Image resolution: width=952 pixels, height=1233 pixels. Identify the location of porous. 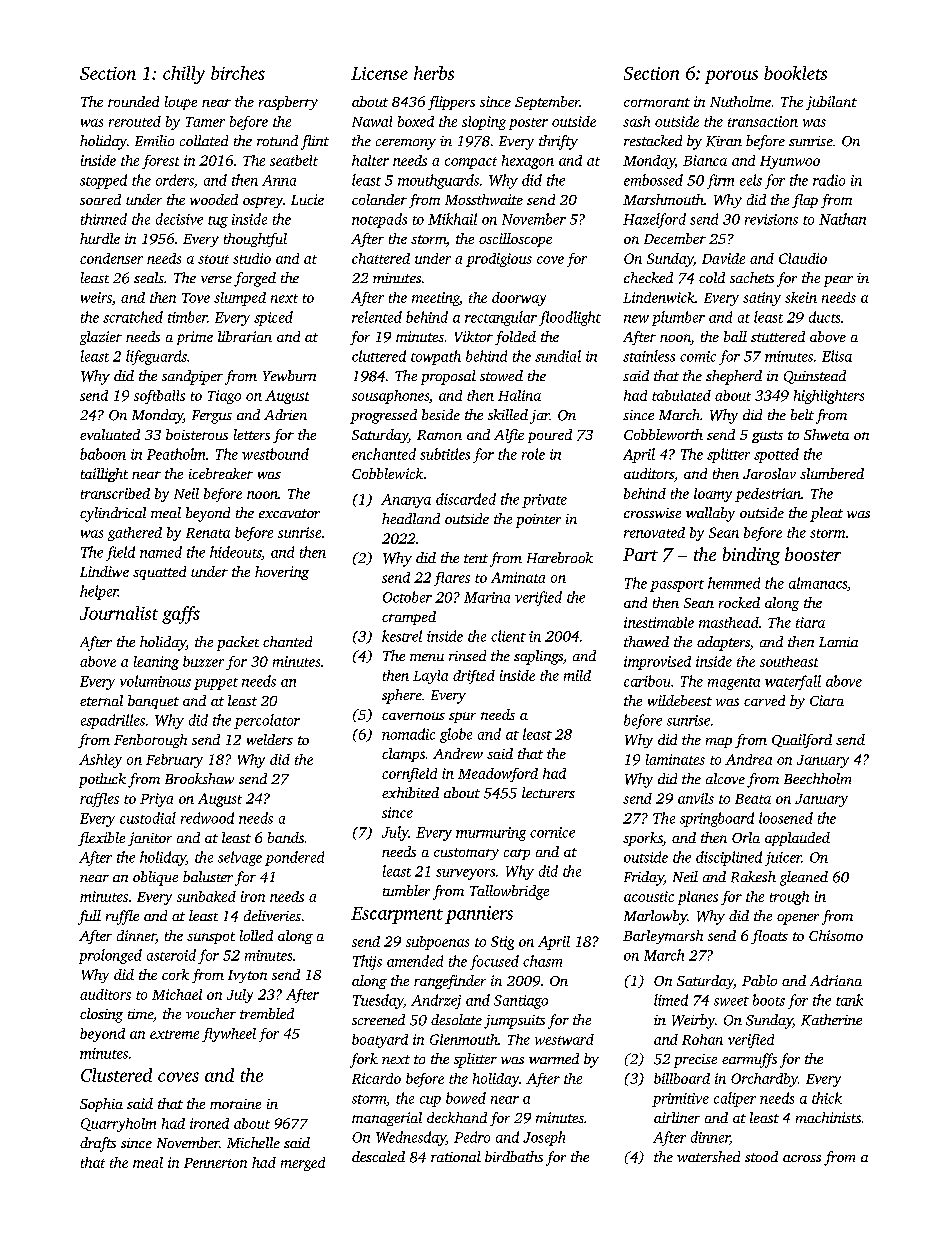
(731, 77).
